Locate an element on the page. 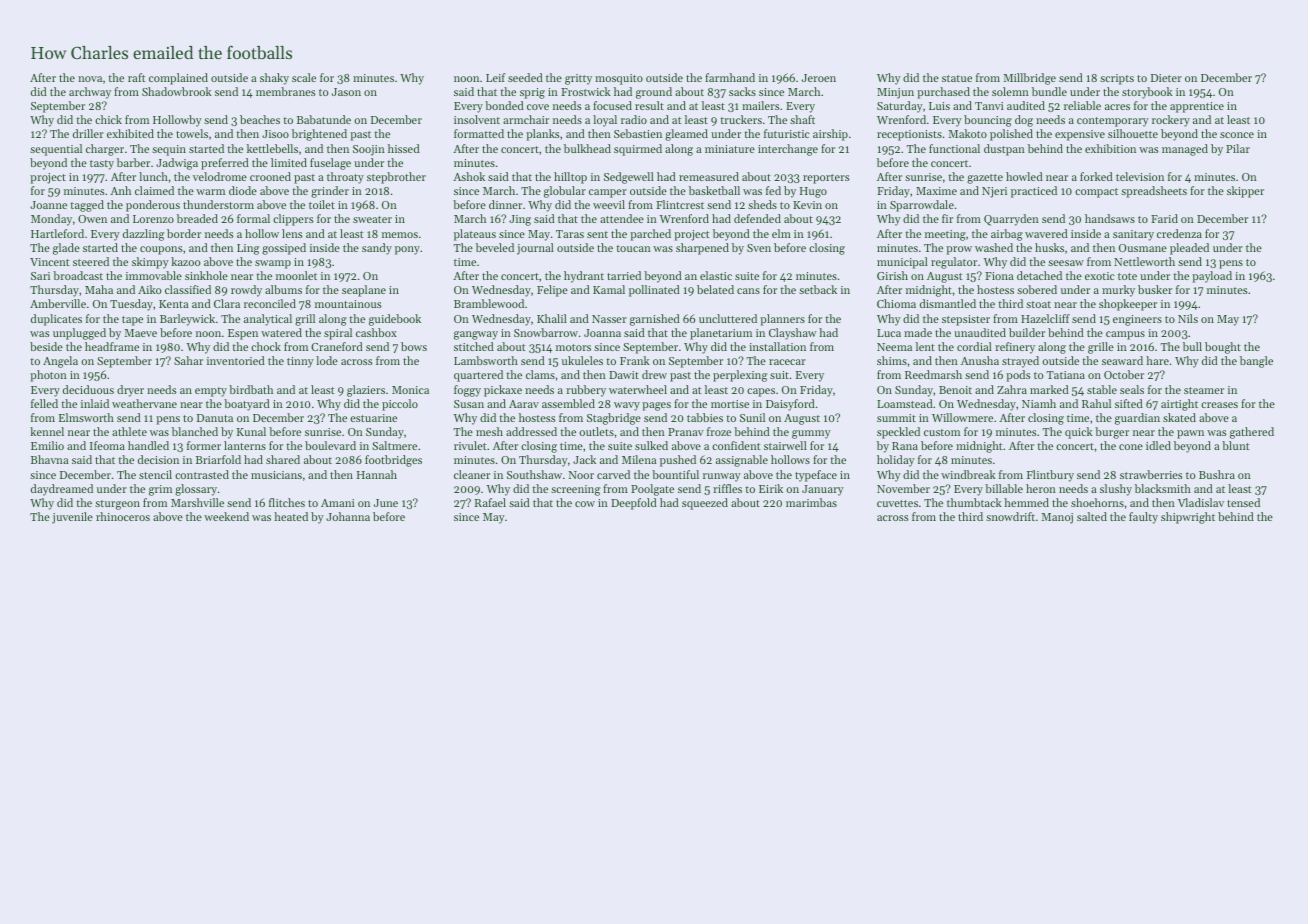 The height and width of the image is (924, 1308). moonlet is located at coordinates (296, 275).
